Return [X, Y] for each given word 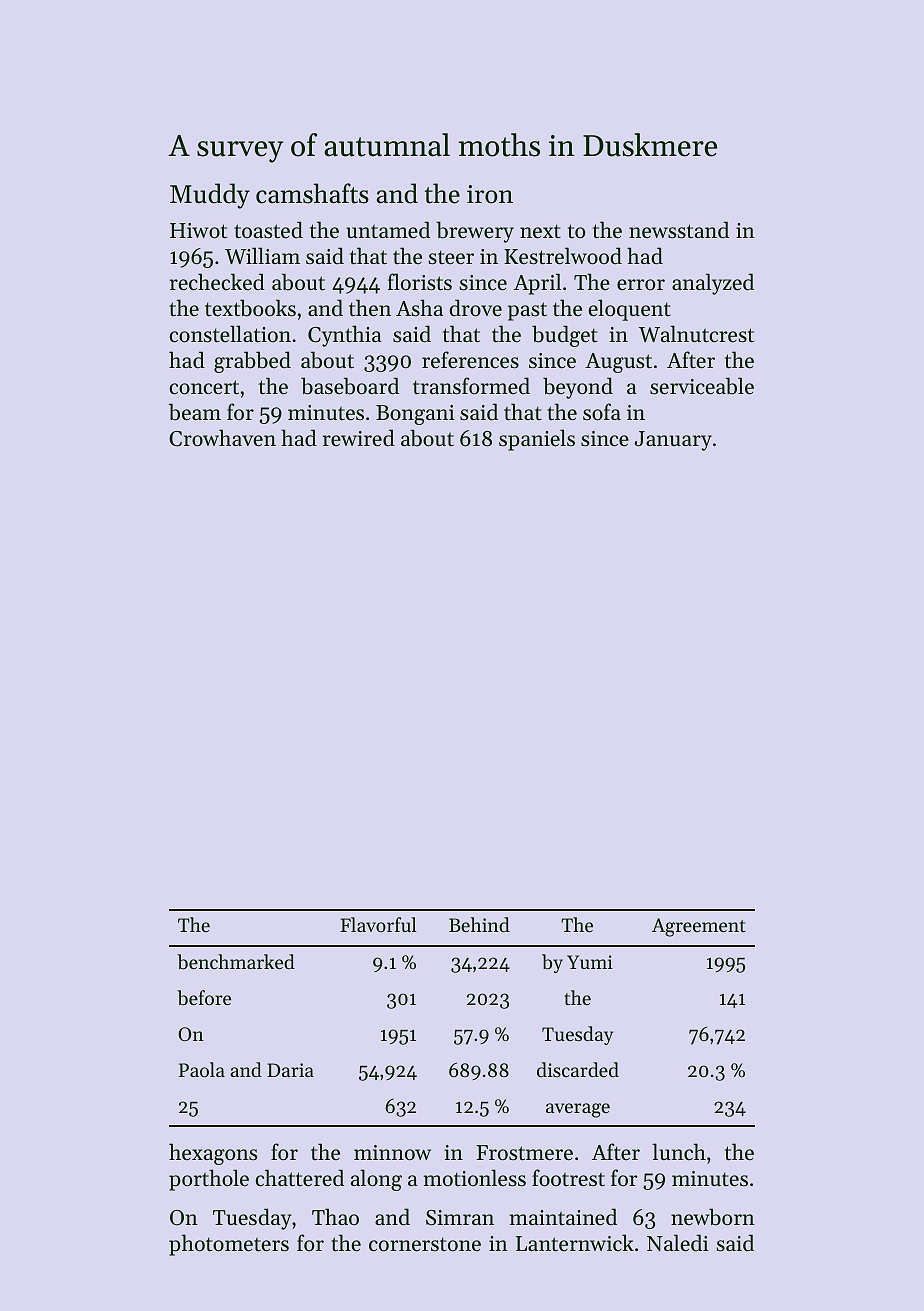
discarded [578, 1069]
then [370, 308]
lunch [679, 1152]
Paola [202, 1069]
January [673, 441]
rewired [359, 438]
